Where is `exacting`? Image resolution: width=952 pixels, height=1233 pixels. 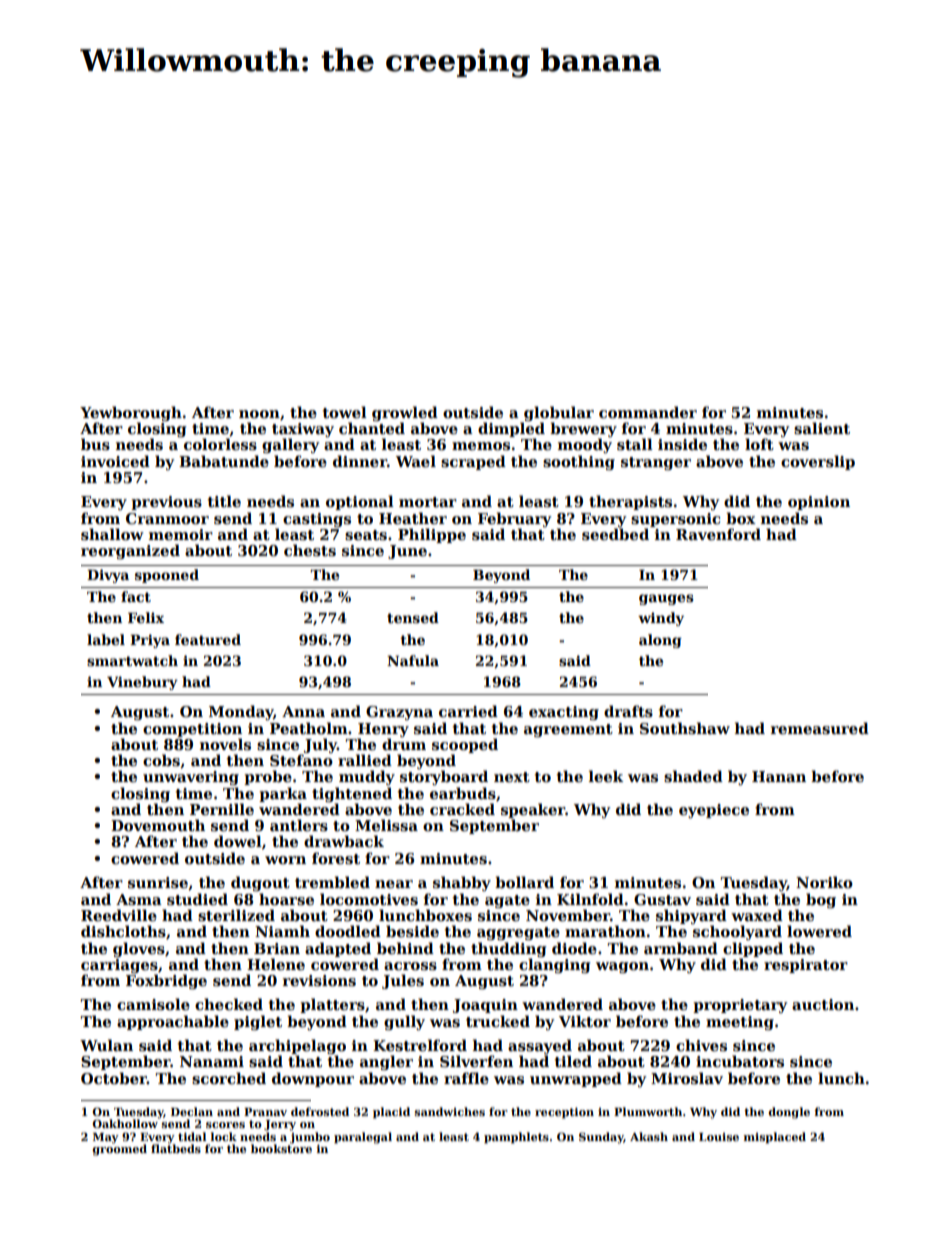
exacting is located at coordinates (564, 713).
